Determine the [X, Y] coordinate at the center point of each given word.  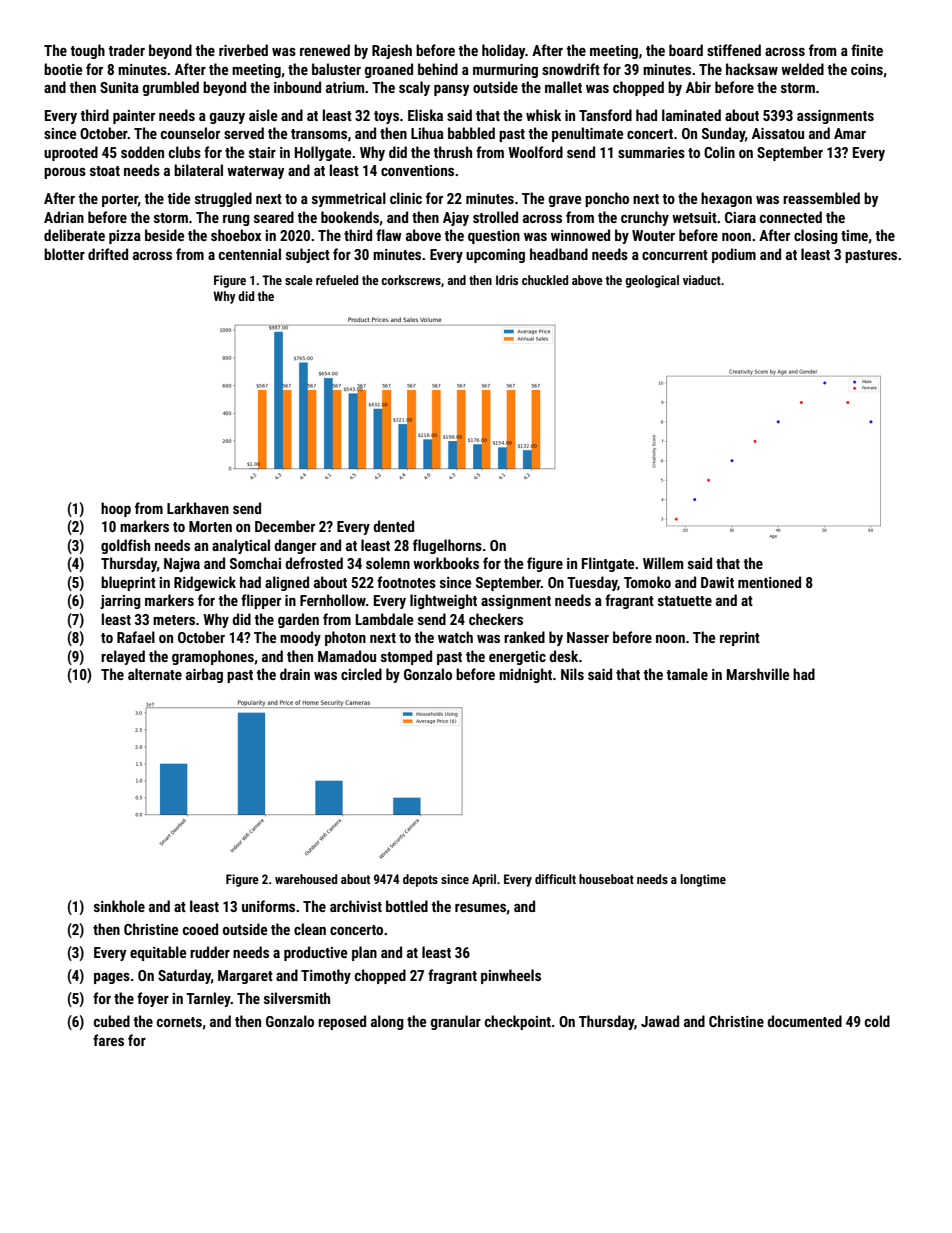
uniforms [268, 906]
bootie [63, 69]
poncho [607, 199]
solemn [388, 563]
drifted [108, 254]
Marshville [758, 674]
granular [456, 1022]
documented [804, 1021]
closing [816, 236]
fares [108, 1040]
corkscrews [411, 280]
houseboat [606, 879]
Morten [210, 526]
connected [791, 217]
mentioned [769, 582]
